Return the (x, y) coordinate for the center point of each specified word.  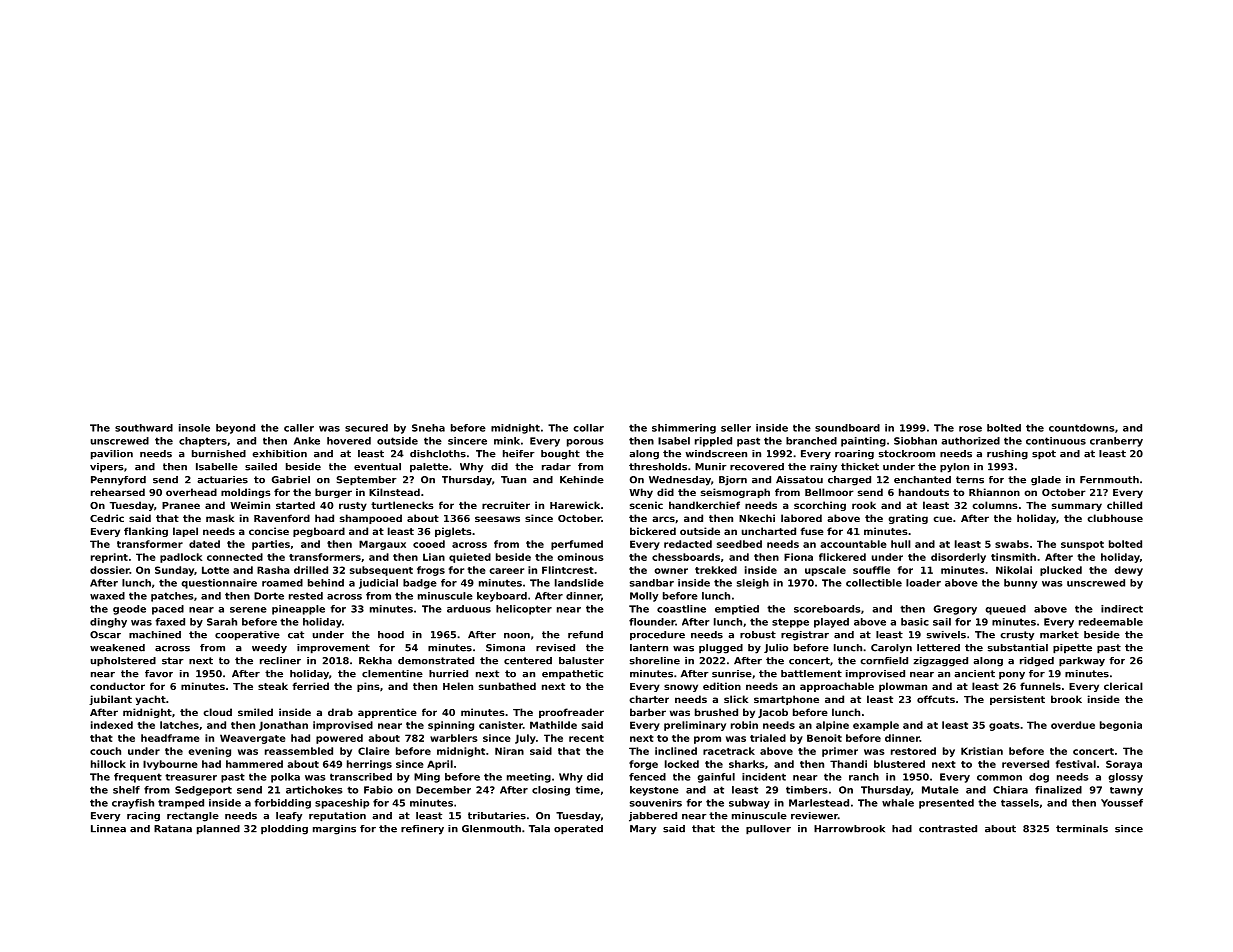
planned (218, 830)
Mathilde (553, 725)
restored (913, 751)
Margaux (382, 545)
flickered (842, 557)
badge (420, 584)
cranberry (1116, 442)
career (506, 571)
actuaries (222, 480)
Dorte (269, 596)
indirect (1122, 609)
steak (273, 686)
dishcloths (438, 454)
